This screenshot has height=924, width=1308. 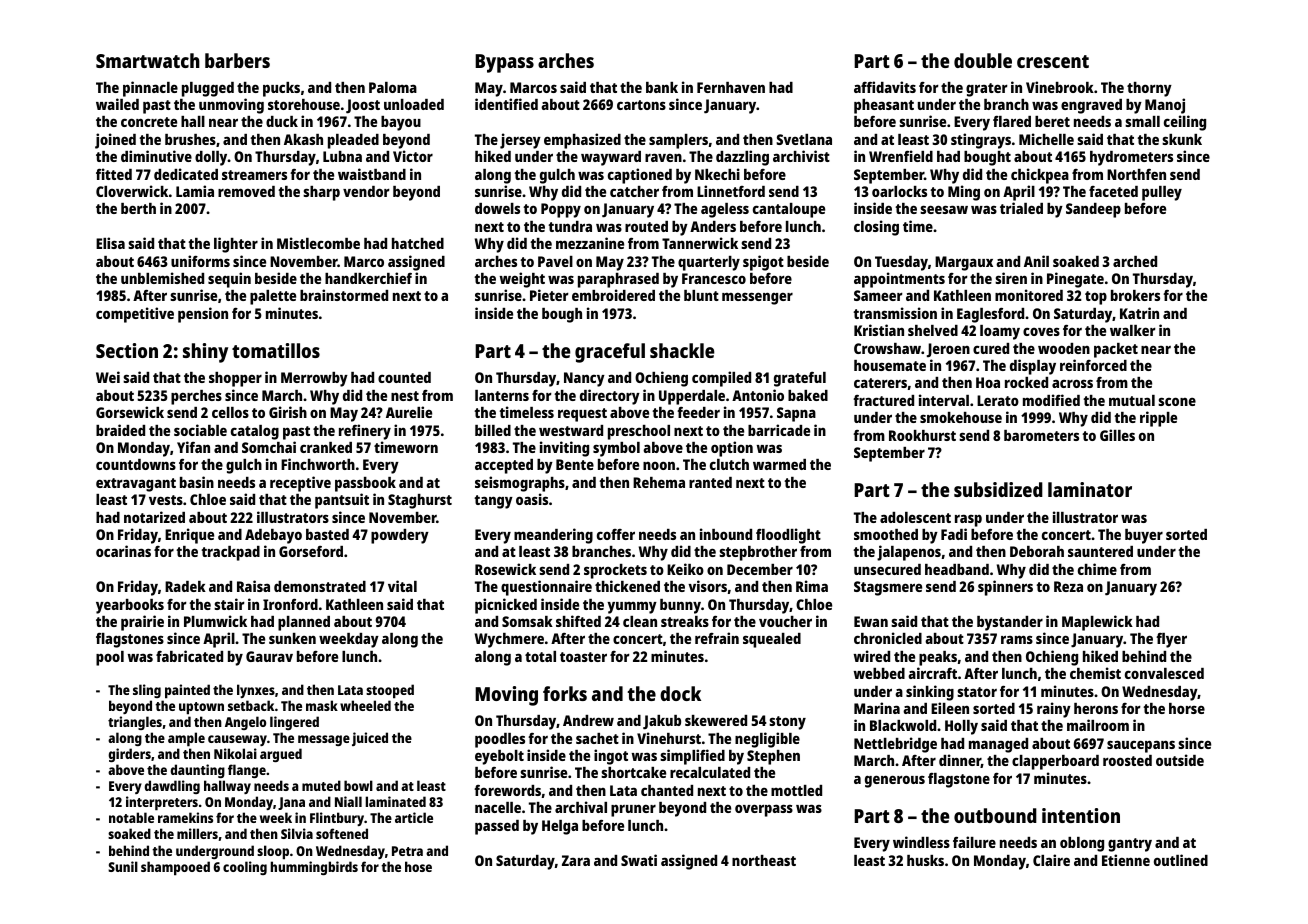 What do you see at coordinates (291, 803) in the screenshot?
I see `Jana` at bounding box center [291, 803].
